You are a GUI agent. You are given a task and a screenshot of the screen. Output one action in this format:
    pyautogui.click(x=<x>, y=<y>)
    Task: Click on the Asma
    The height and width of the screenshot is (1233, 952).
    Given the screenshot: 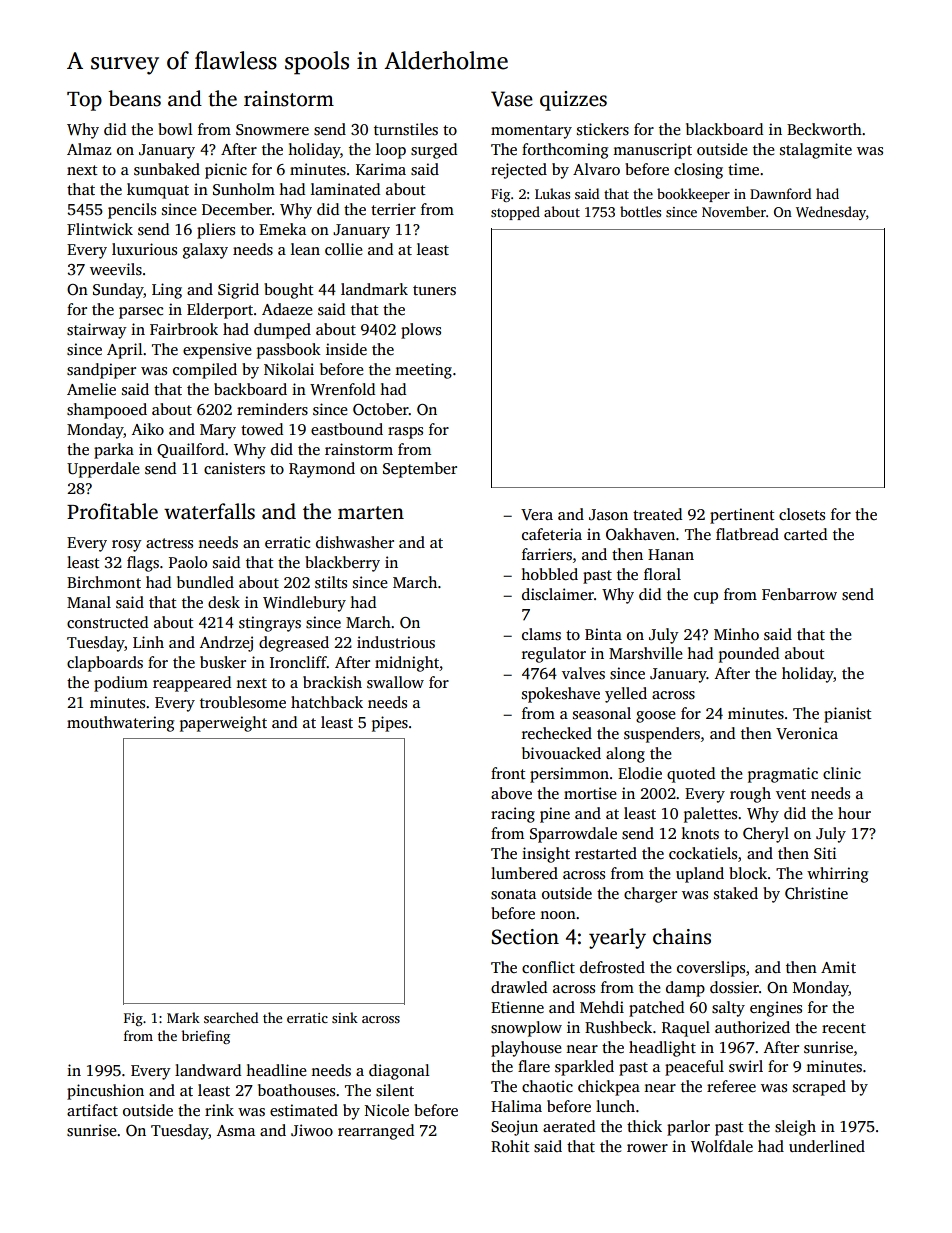 What is the action you would take?
    pyautogui.click(x=236, y=1130)
